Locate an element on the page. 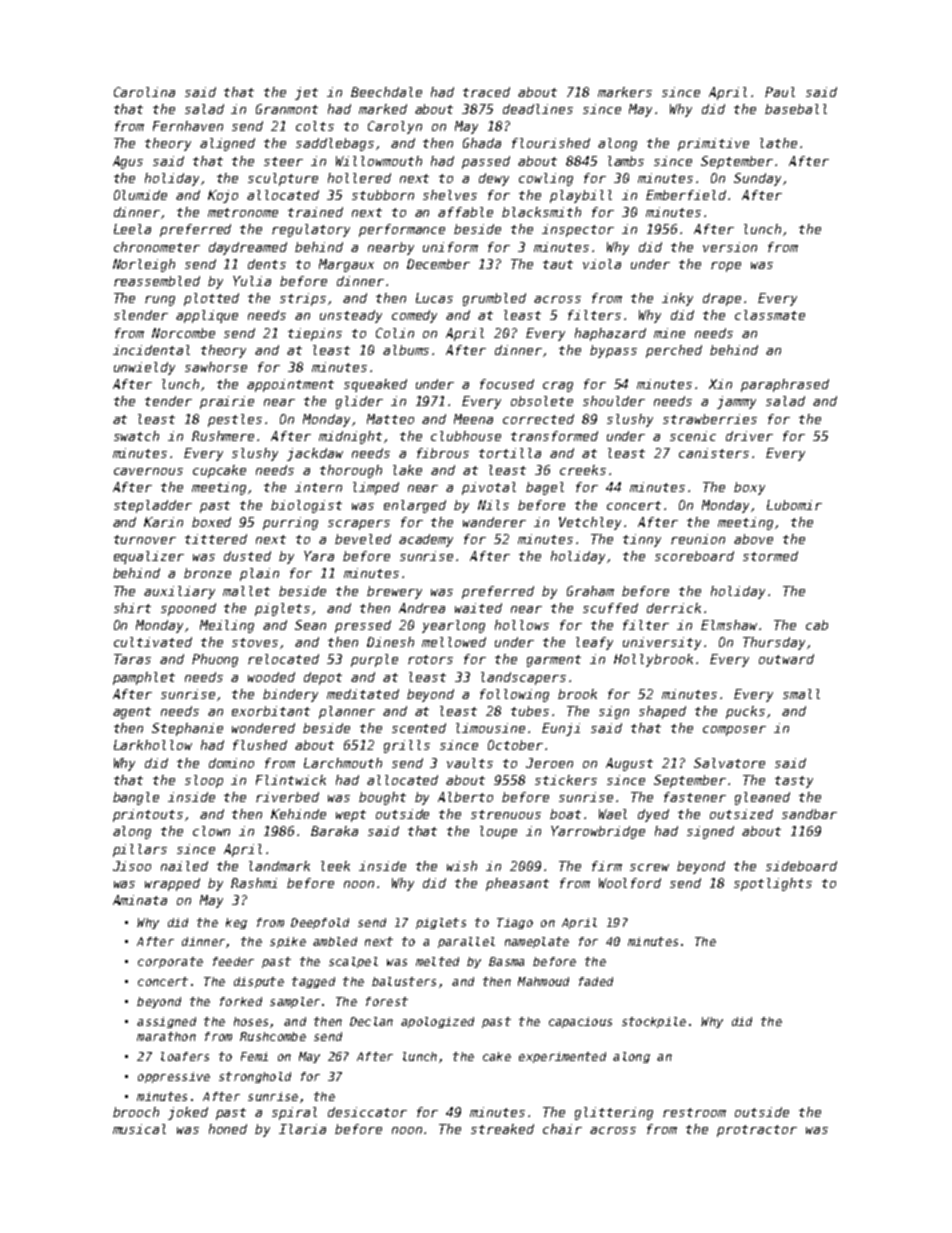  deadlines is located at coordinates (538, 109).
